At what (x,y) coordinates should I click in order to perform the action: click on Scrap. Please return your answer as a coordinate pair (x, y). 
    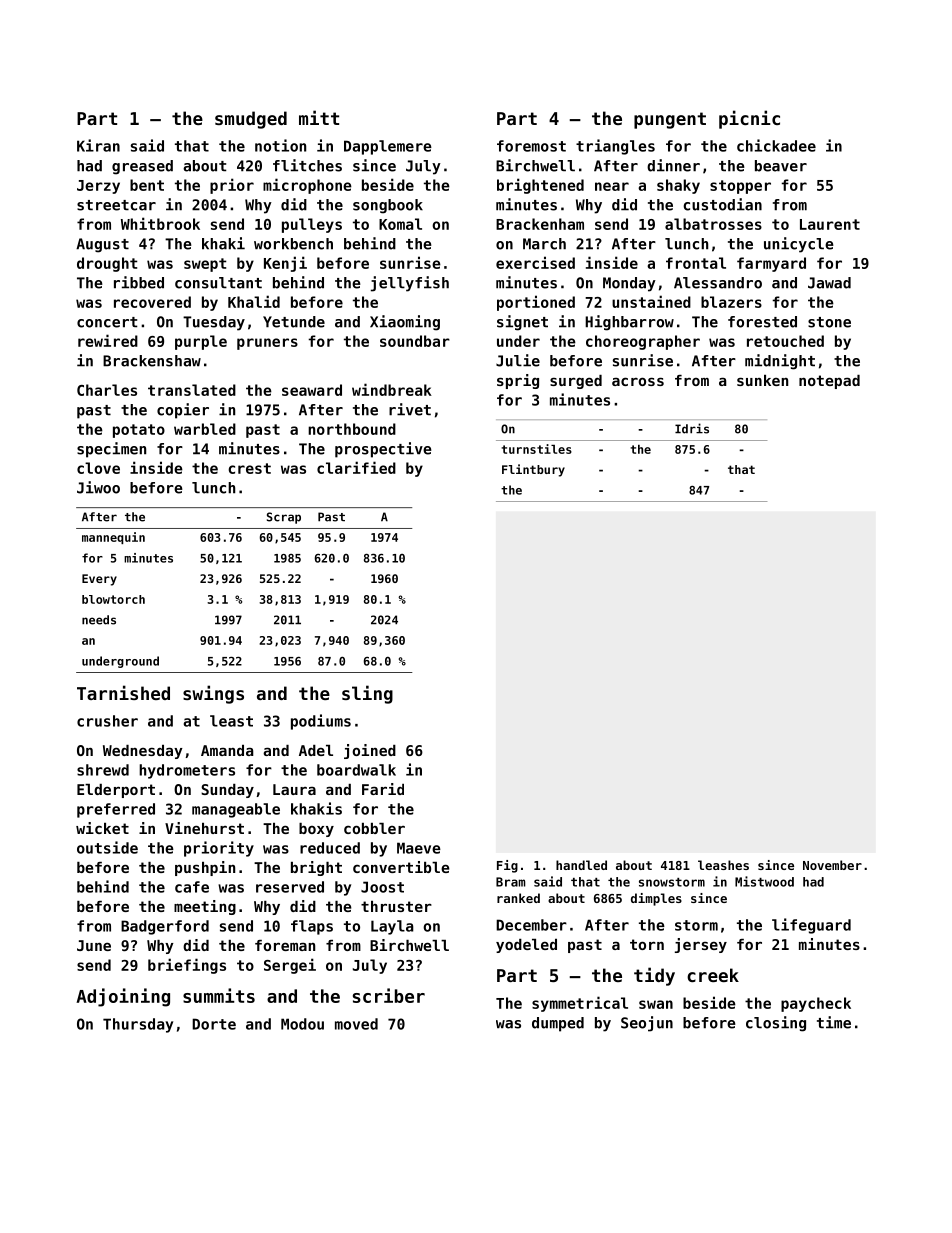
    Looking at the image, I should click on (284, 518).
